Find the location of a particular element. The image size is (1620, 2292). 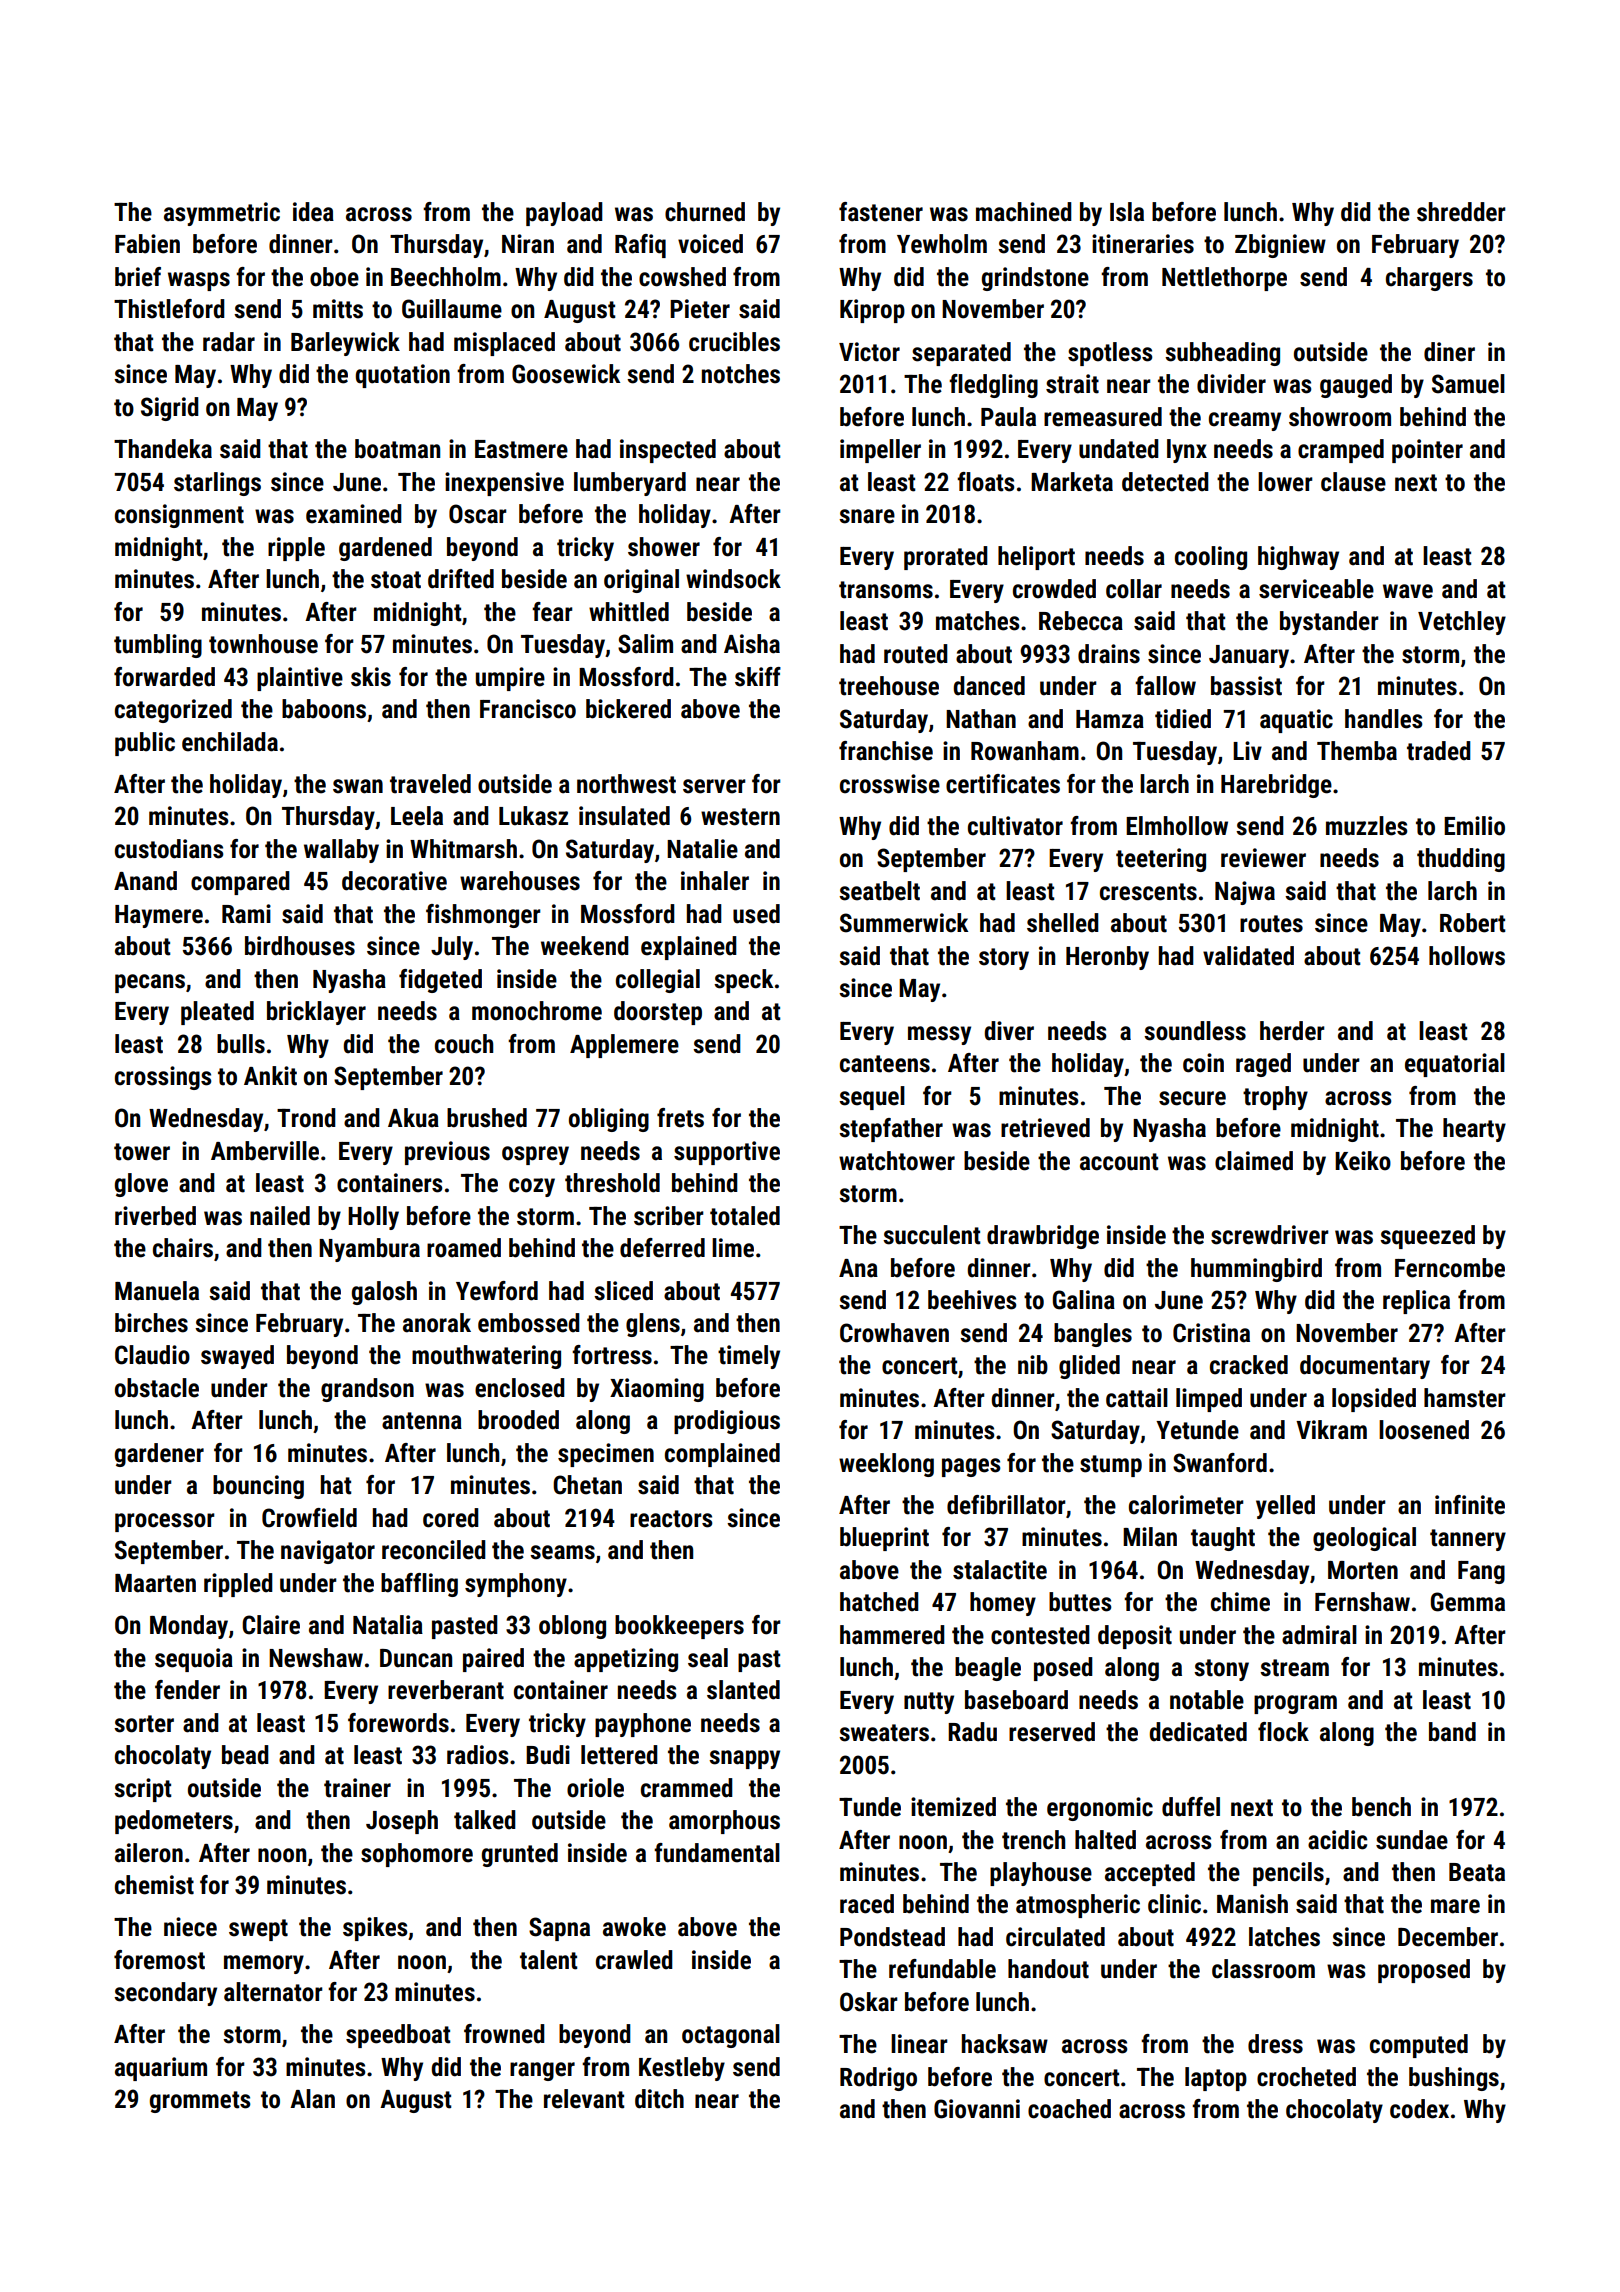

acidic is located at coordinates (1337, 1840).
